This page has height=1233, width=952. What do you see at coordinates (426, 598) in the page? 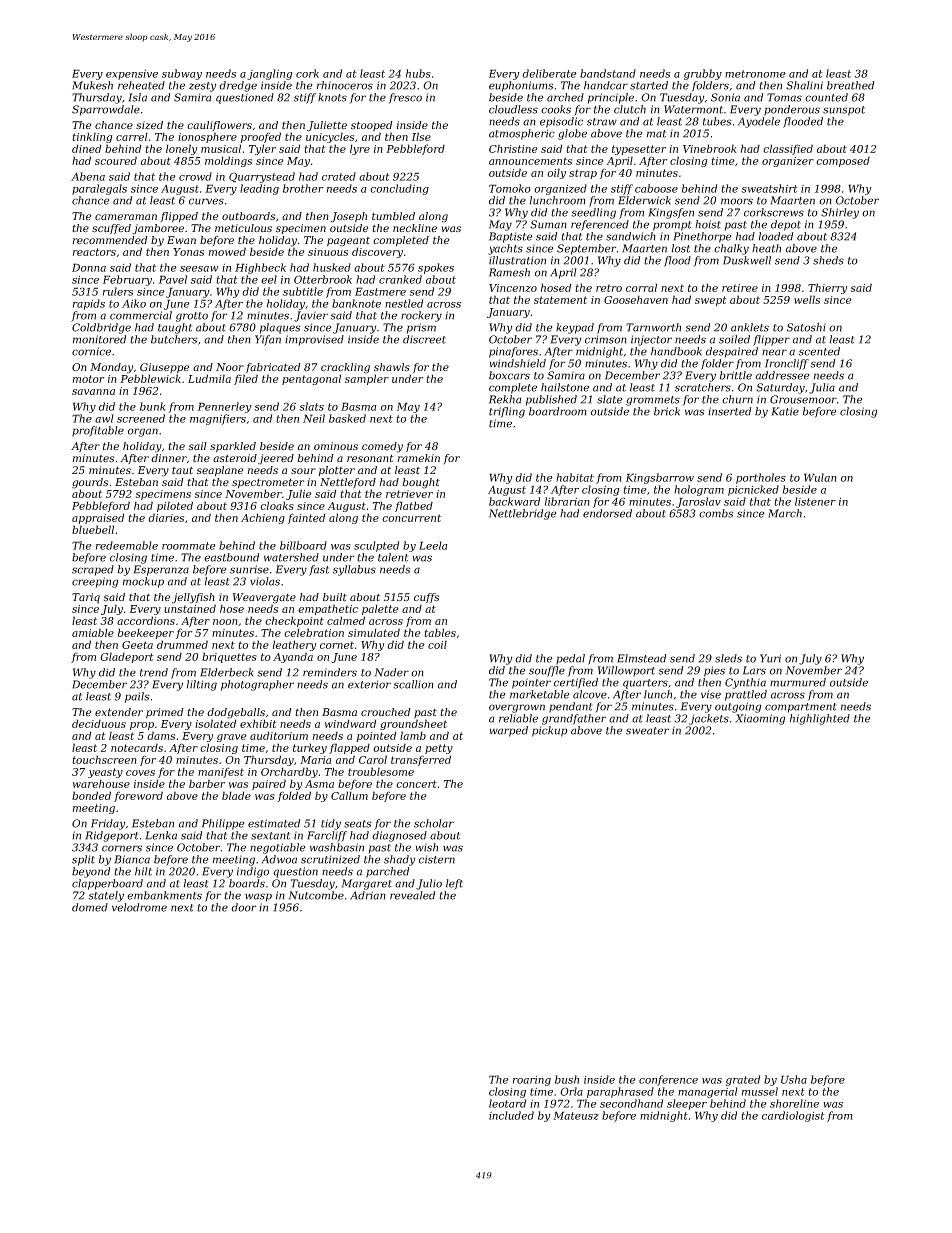
I see `cuffs` at bounding box center [426, 598].
